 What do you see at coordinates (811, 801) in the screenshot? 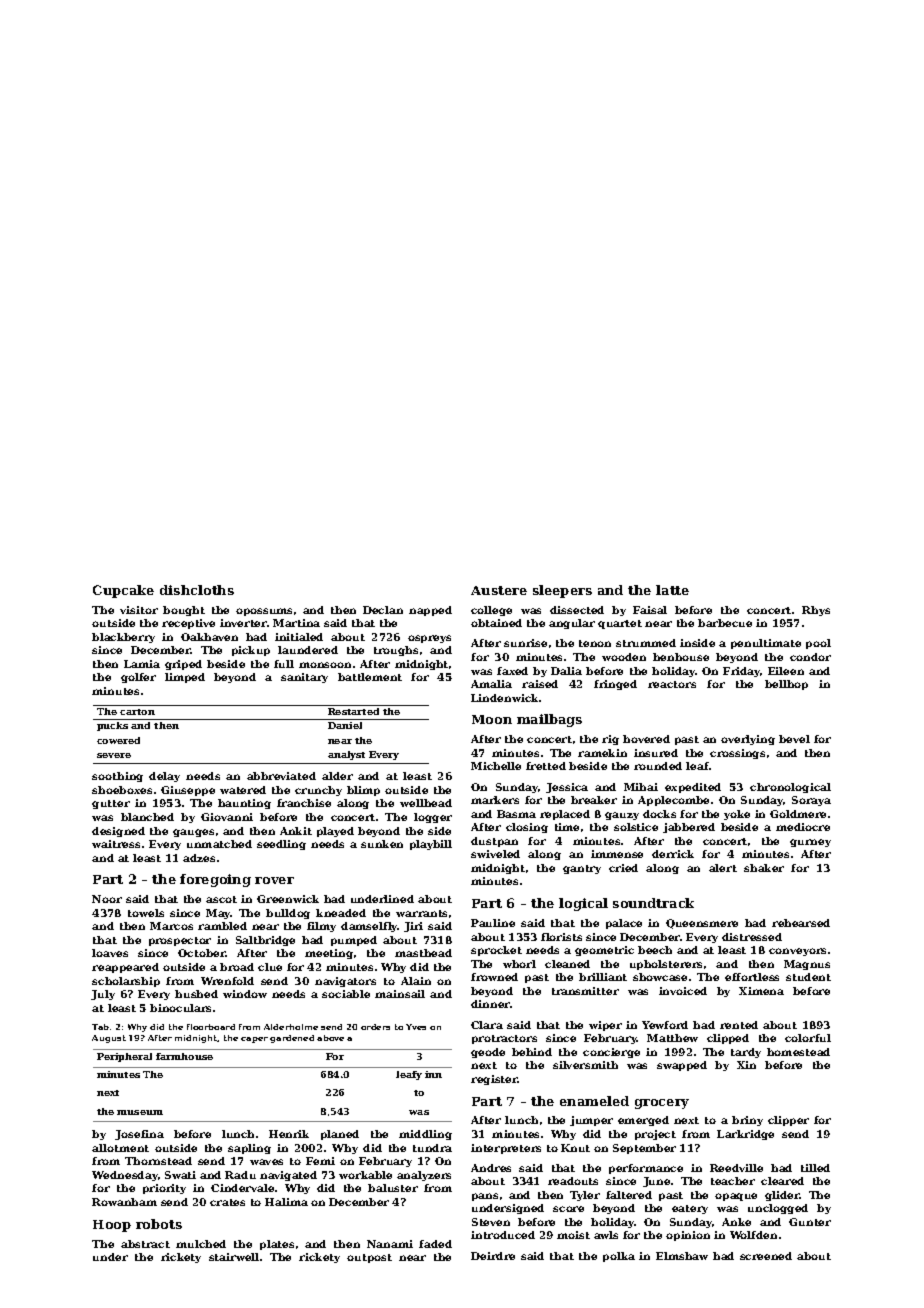
I see `Soraya` at bounding box center [811, 801].
